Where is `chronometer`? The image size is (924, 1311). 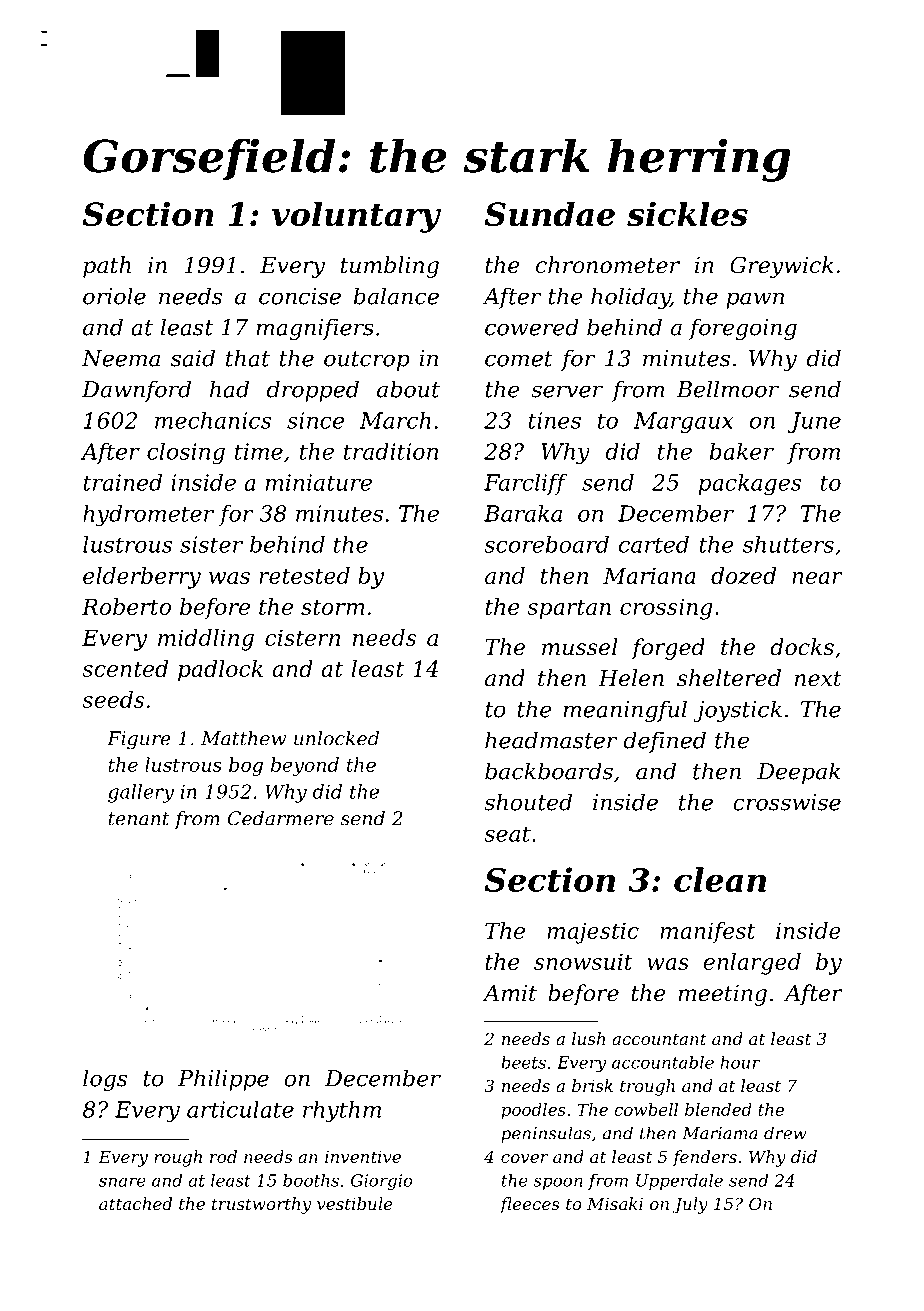 chronometer is located at coordinates (608, 265).
